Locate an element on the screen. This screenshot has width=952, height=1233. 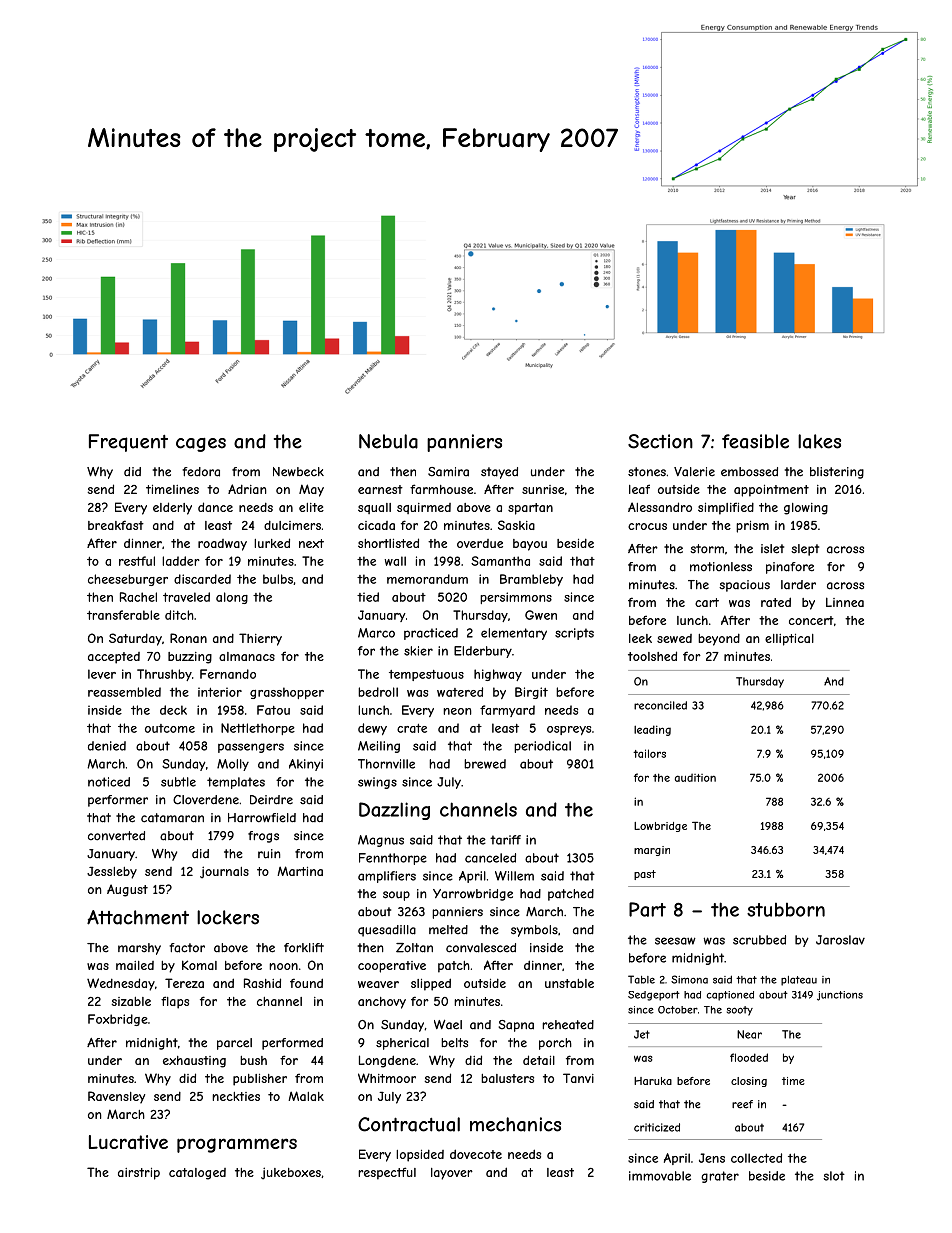
crate is located at coordinates (412, 728).
